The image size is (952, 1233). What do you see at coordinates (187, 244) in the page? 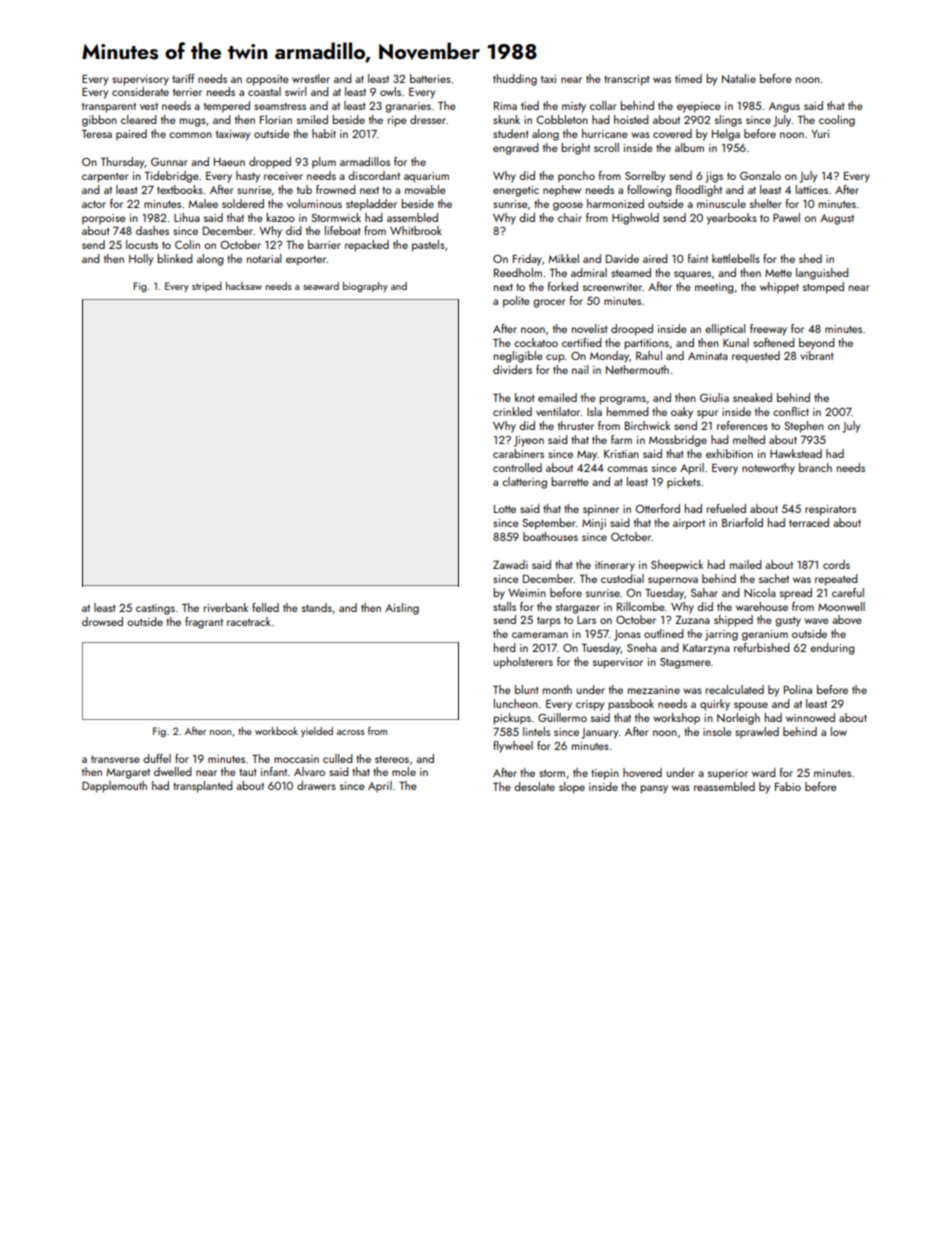
I see `Colin` at bounding box center [187, 244].
